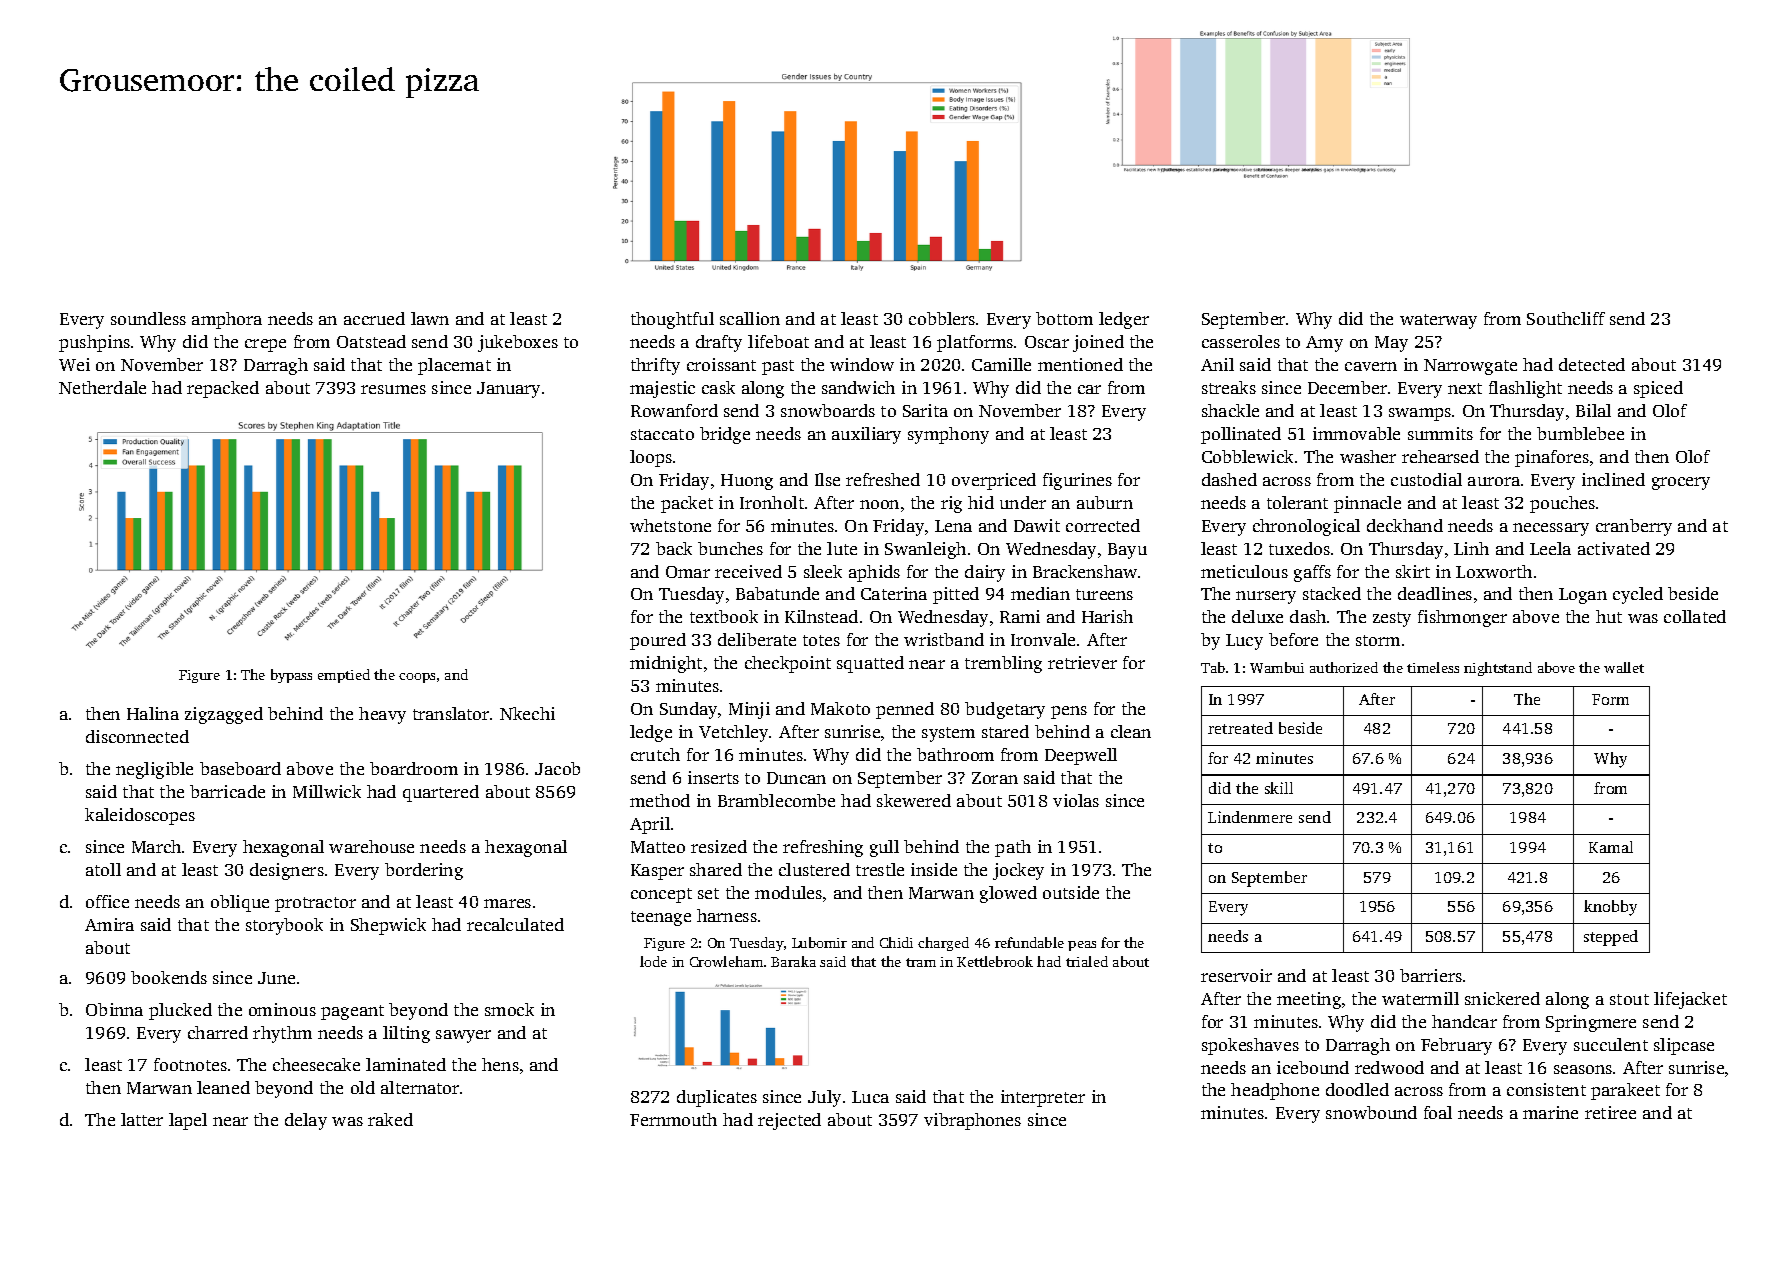  What do you see at coordinates (227, 320) in the screenshot?
I see `amphora` at bounding box center [227, 320].
